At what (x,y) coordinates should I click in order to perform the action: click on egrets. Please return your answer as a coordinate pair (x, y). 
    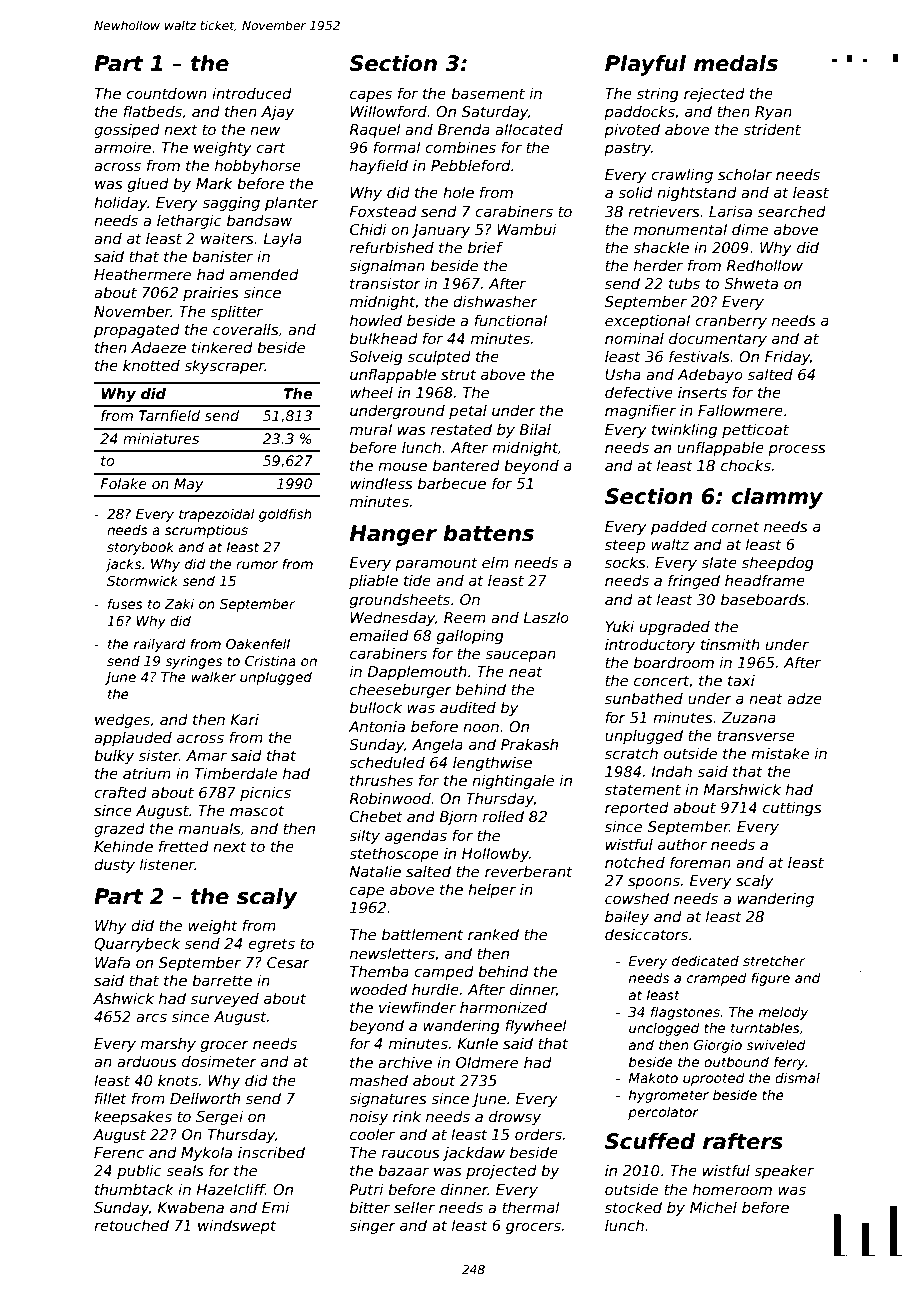
    Looking at the image, I should click on (271, 945).
